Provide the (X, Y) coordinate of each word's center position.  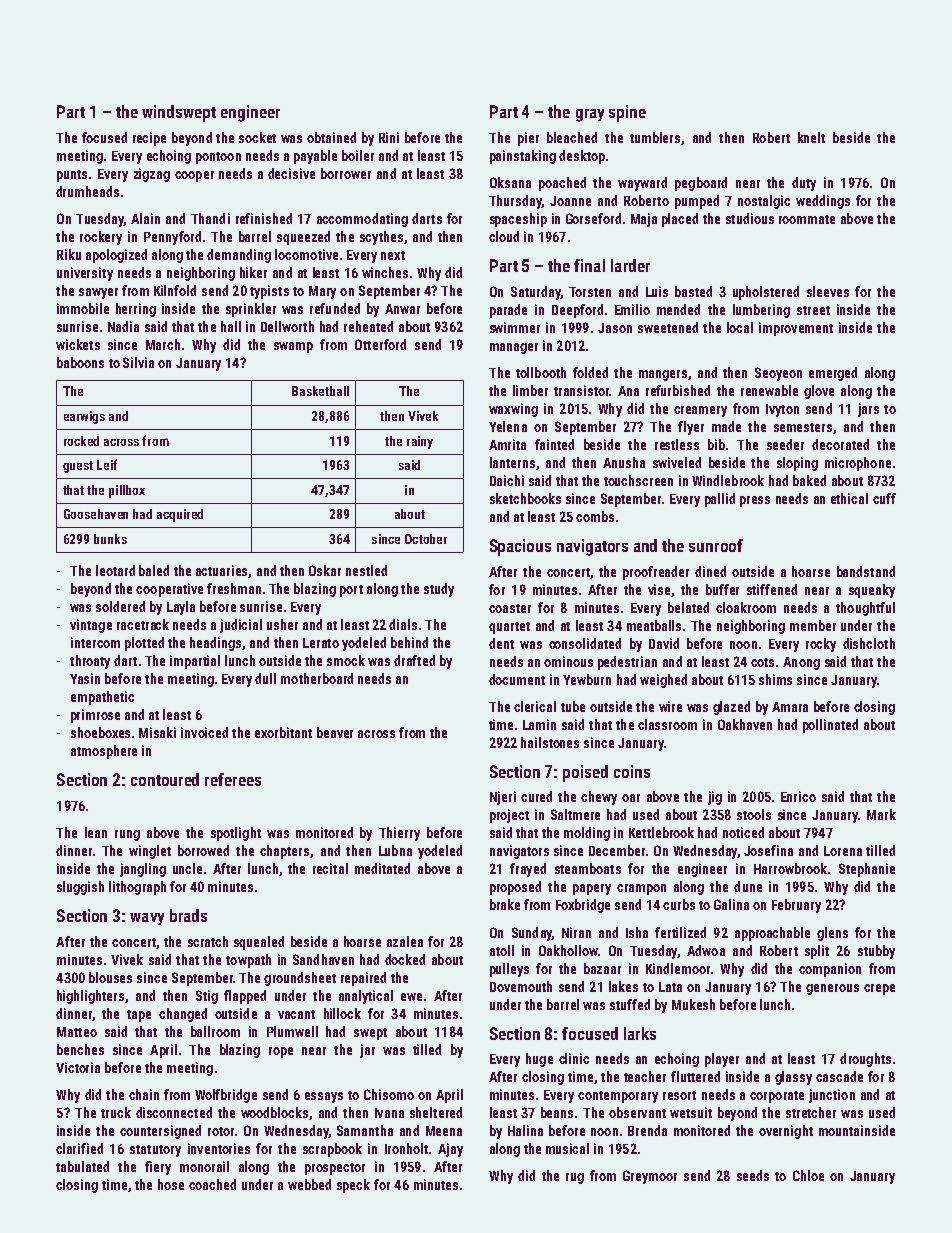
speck (353, 1186)
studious (750, 218)
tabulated (82, 1166)
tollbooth (541, 372)
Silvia (138, 362)
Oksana (510, 182)
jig (715, 798)
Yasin (85, 678)
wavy (147, 919)
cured (536, 796)
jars (868, 410)
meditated (382, 868)
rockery (101, 238)
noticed (743, 832)
